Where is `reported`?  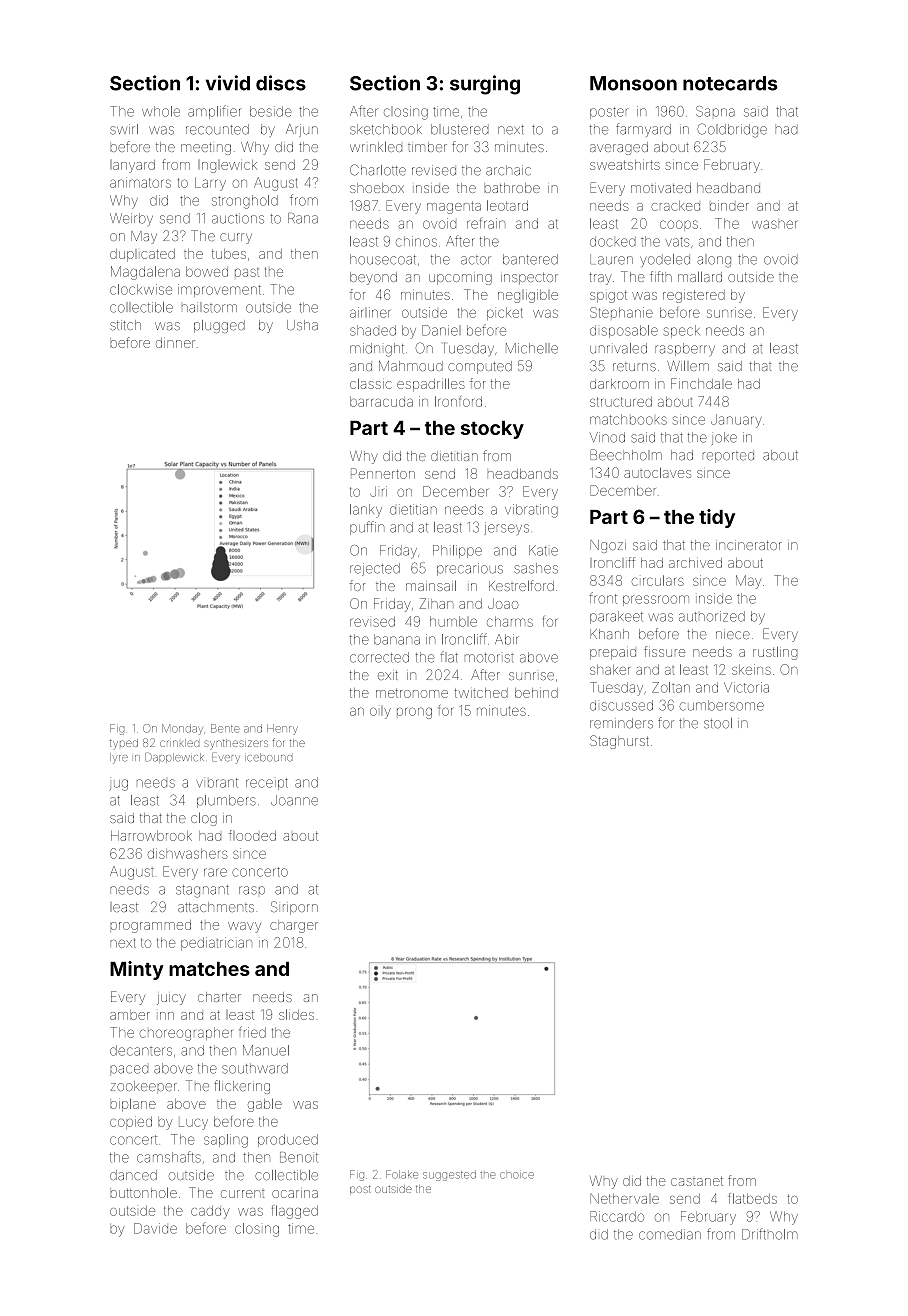
reported is located at coordinates (728, 457).
